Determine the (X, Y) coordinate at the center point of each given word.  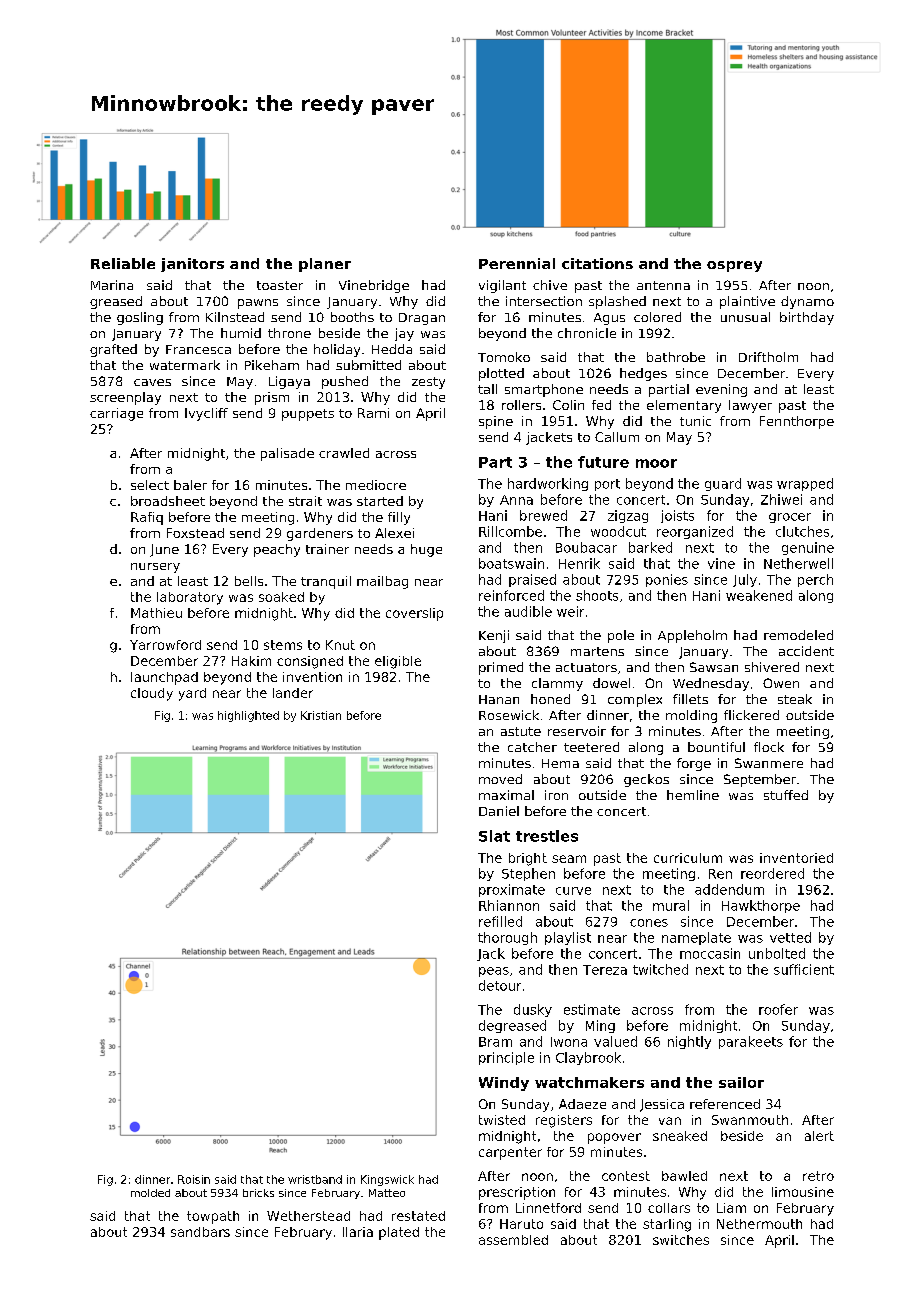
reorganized (695, 532)
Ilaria (358, 1232)
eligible (398, 662)
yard (192, 694)
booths (352, 317)
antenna (663, 285)
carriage (116, 414)
